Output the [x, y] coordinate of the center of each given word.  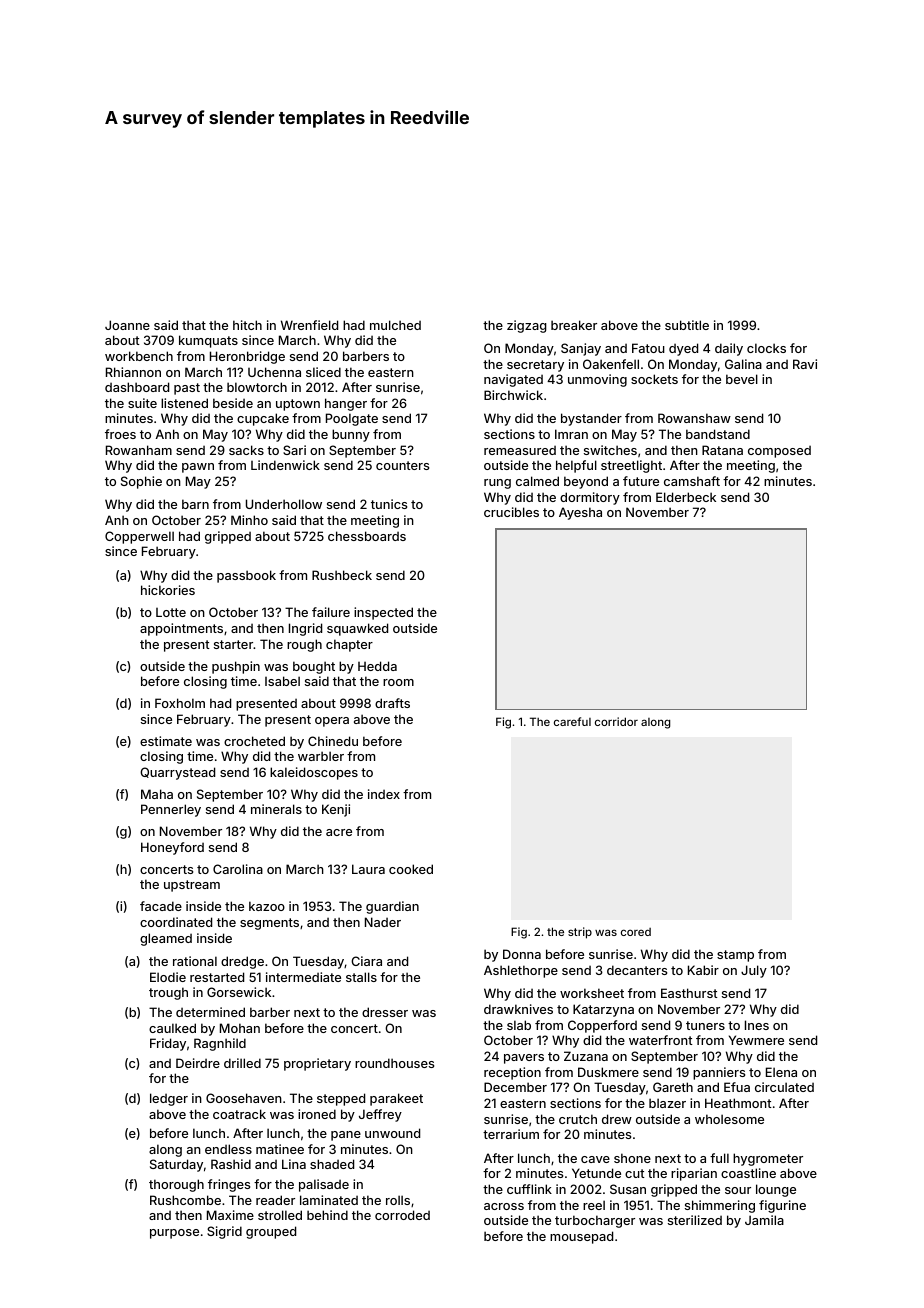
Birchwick [513, 395]
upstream [192, 886]
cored [636, 932]
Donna [522, 954]
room [398, 682]
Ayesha [580, 513]
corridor [616, 721]
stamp [735, 956]
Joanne [127, 325]
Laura [368, 869]
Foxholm [180, 703]
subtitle [687, 325]
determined [210, 1012]
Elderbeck [686, 497]
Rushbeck [342, 575]
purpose [174, 1234]
